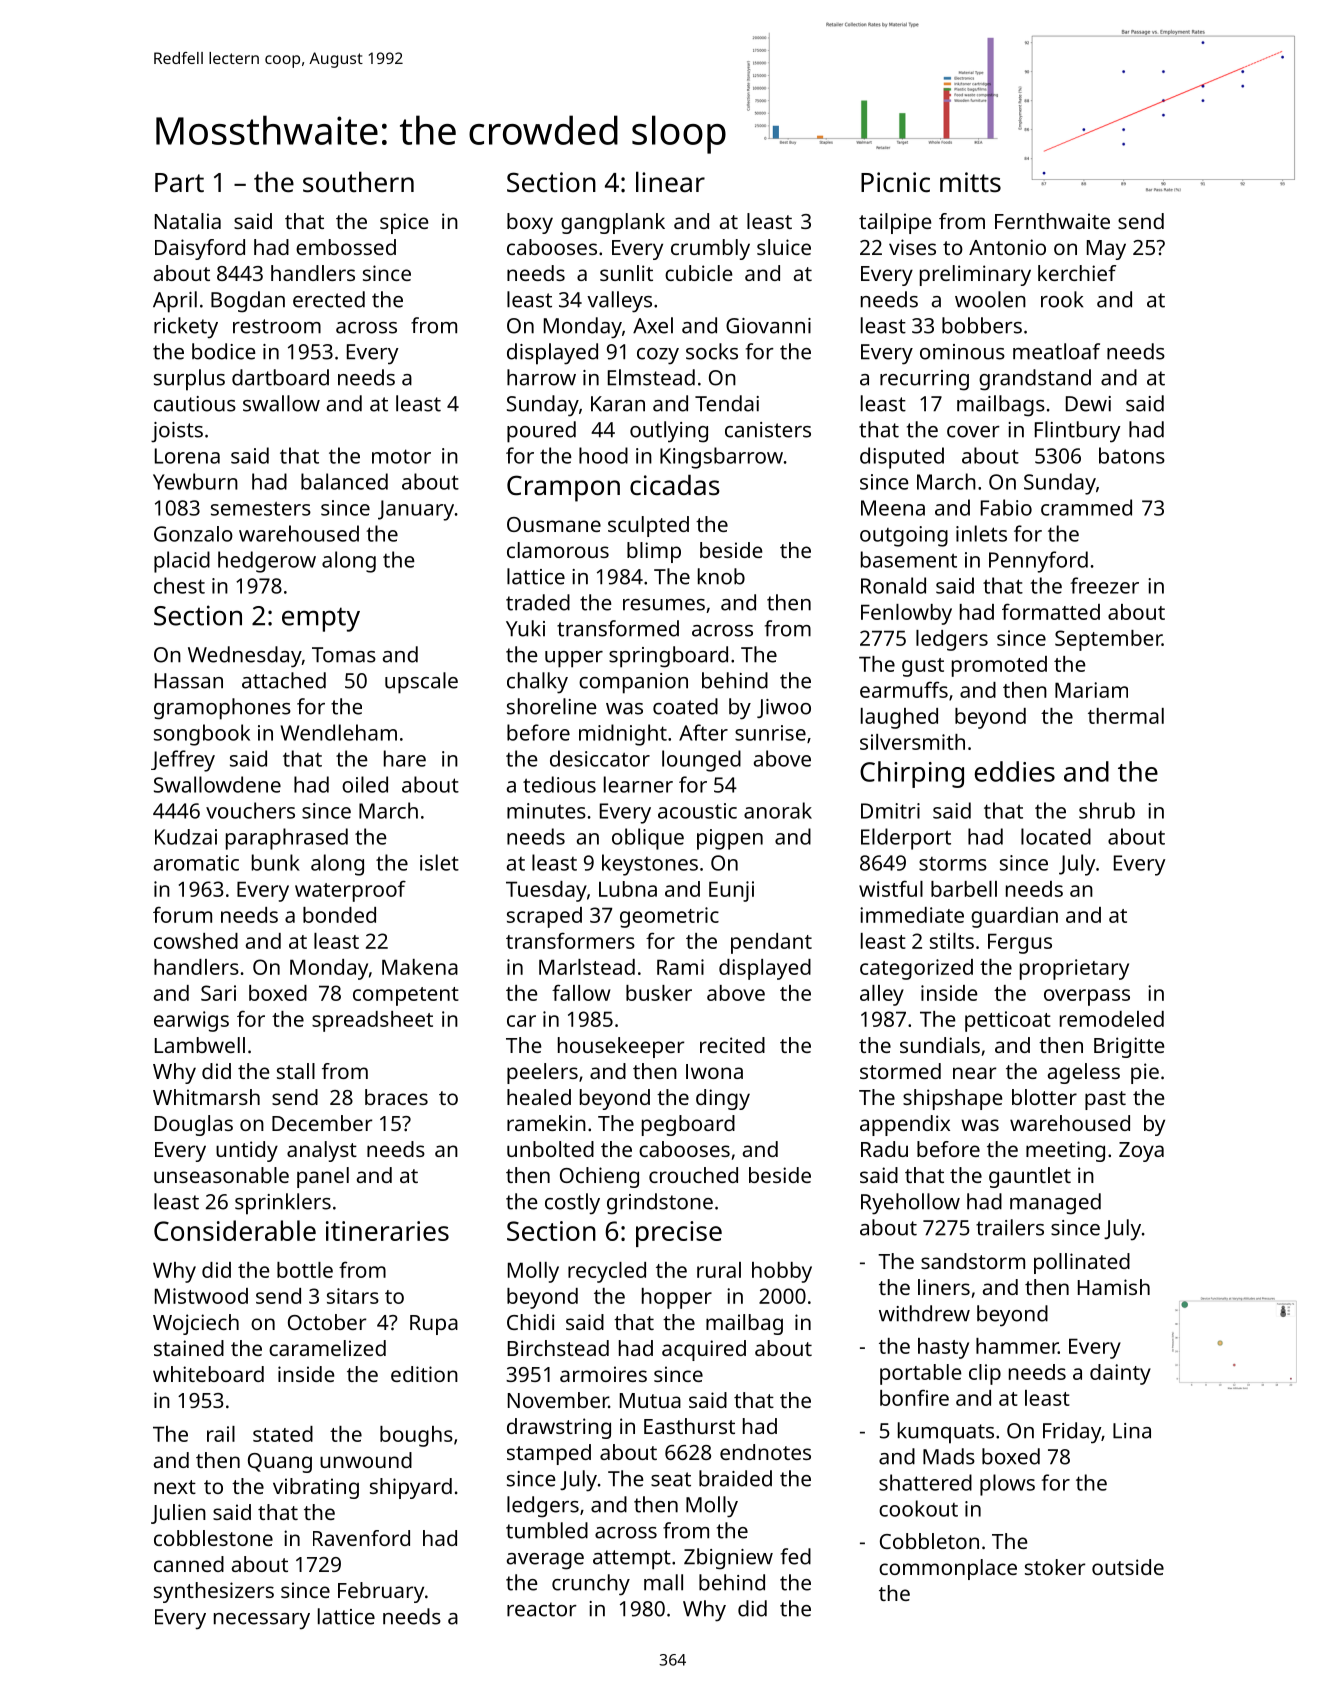 The image size is (1318, 1706). I want to click on minutes, so click(546, 811).
